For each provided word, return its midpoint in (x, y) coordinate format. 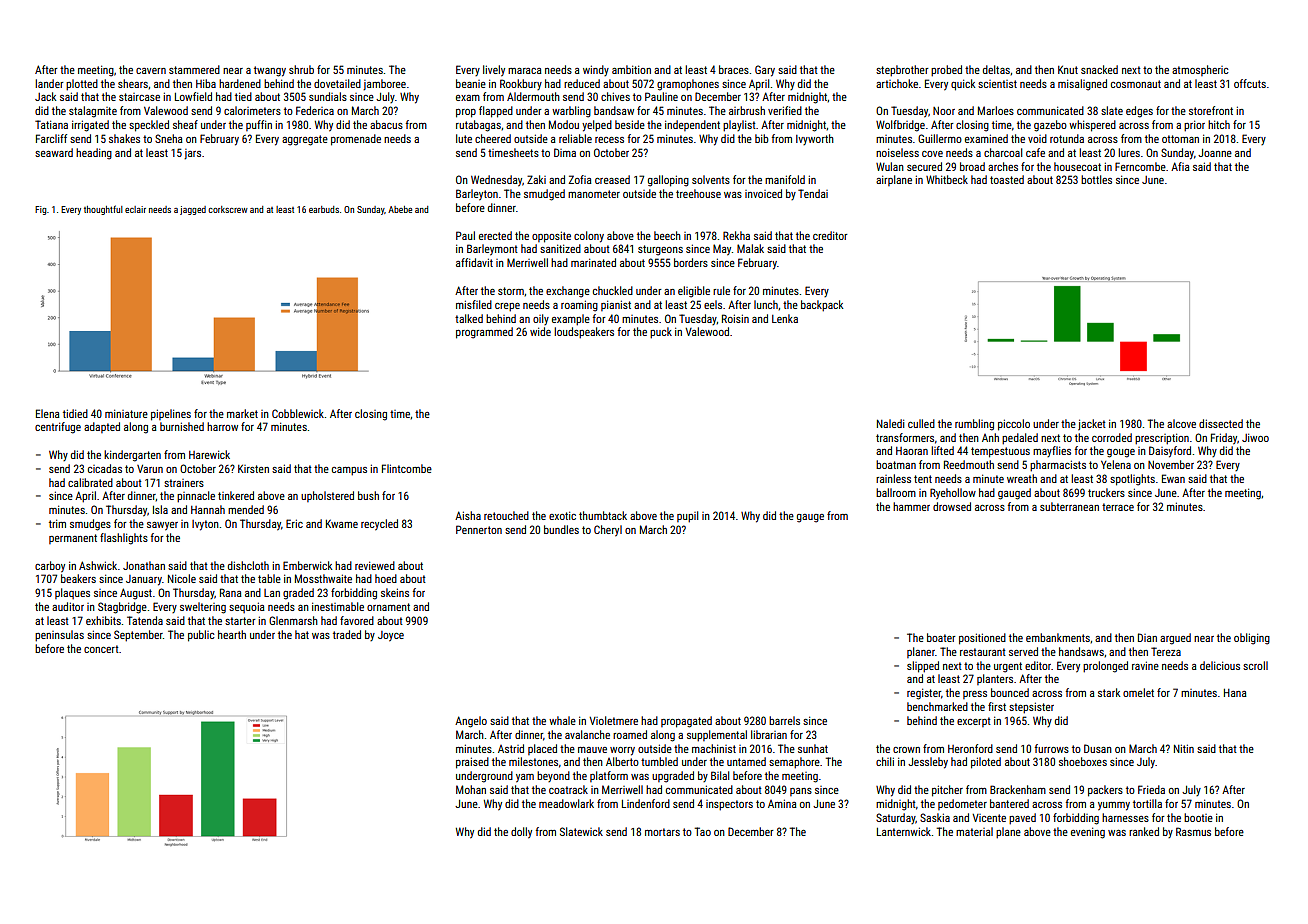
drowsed (952, 506)
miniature (126, 413)
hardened (240, 83)
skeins (395, 592)
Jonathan (144, 565)
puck (661, 333)
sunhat (813, 748)
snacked (1099, 69)
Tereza (1166, 651)
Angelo (471, 722)
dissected (1221, 423)
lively (494, 71)
